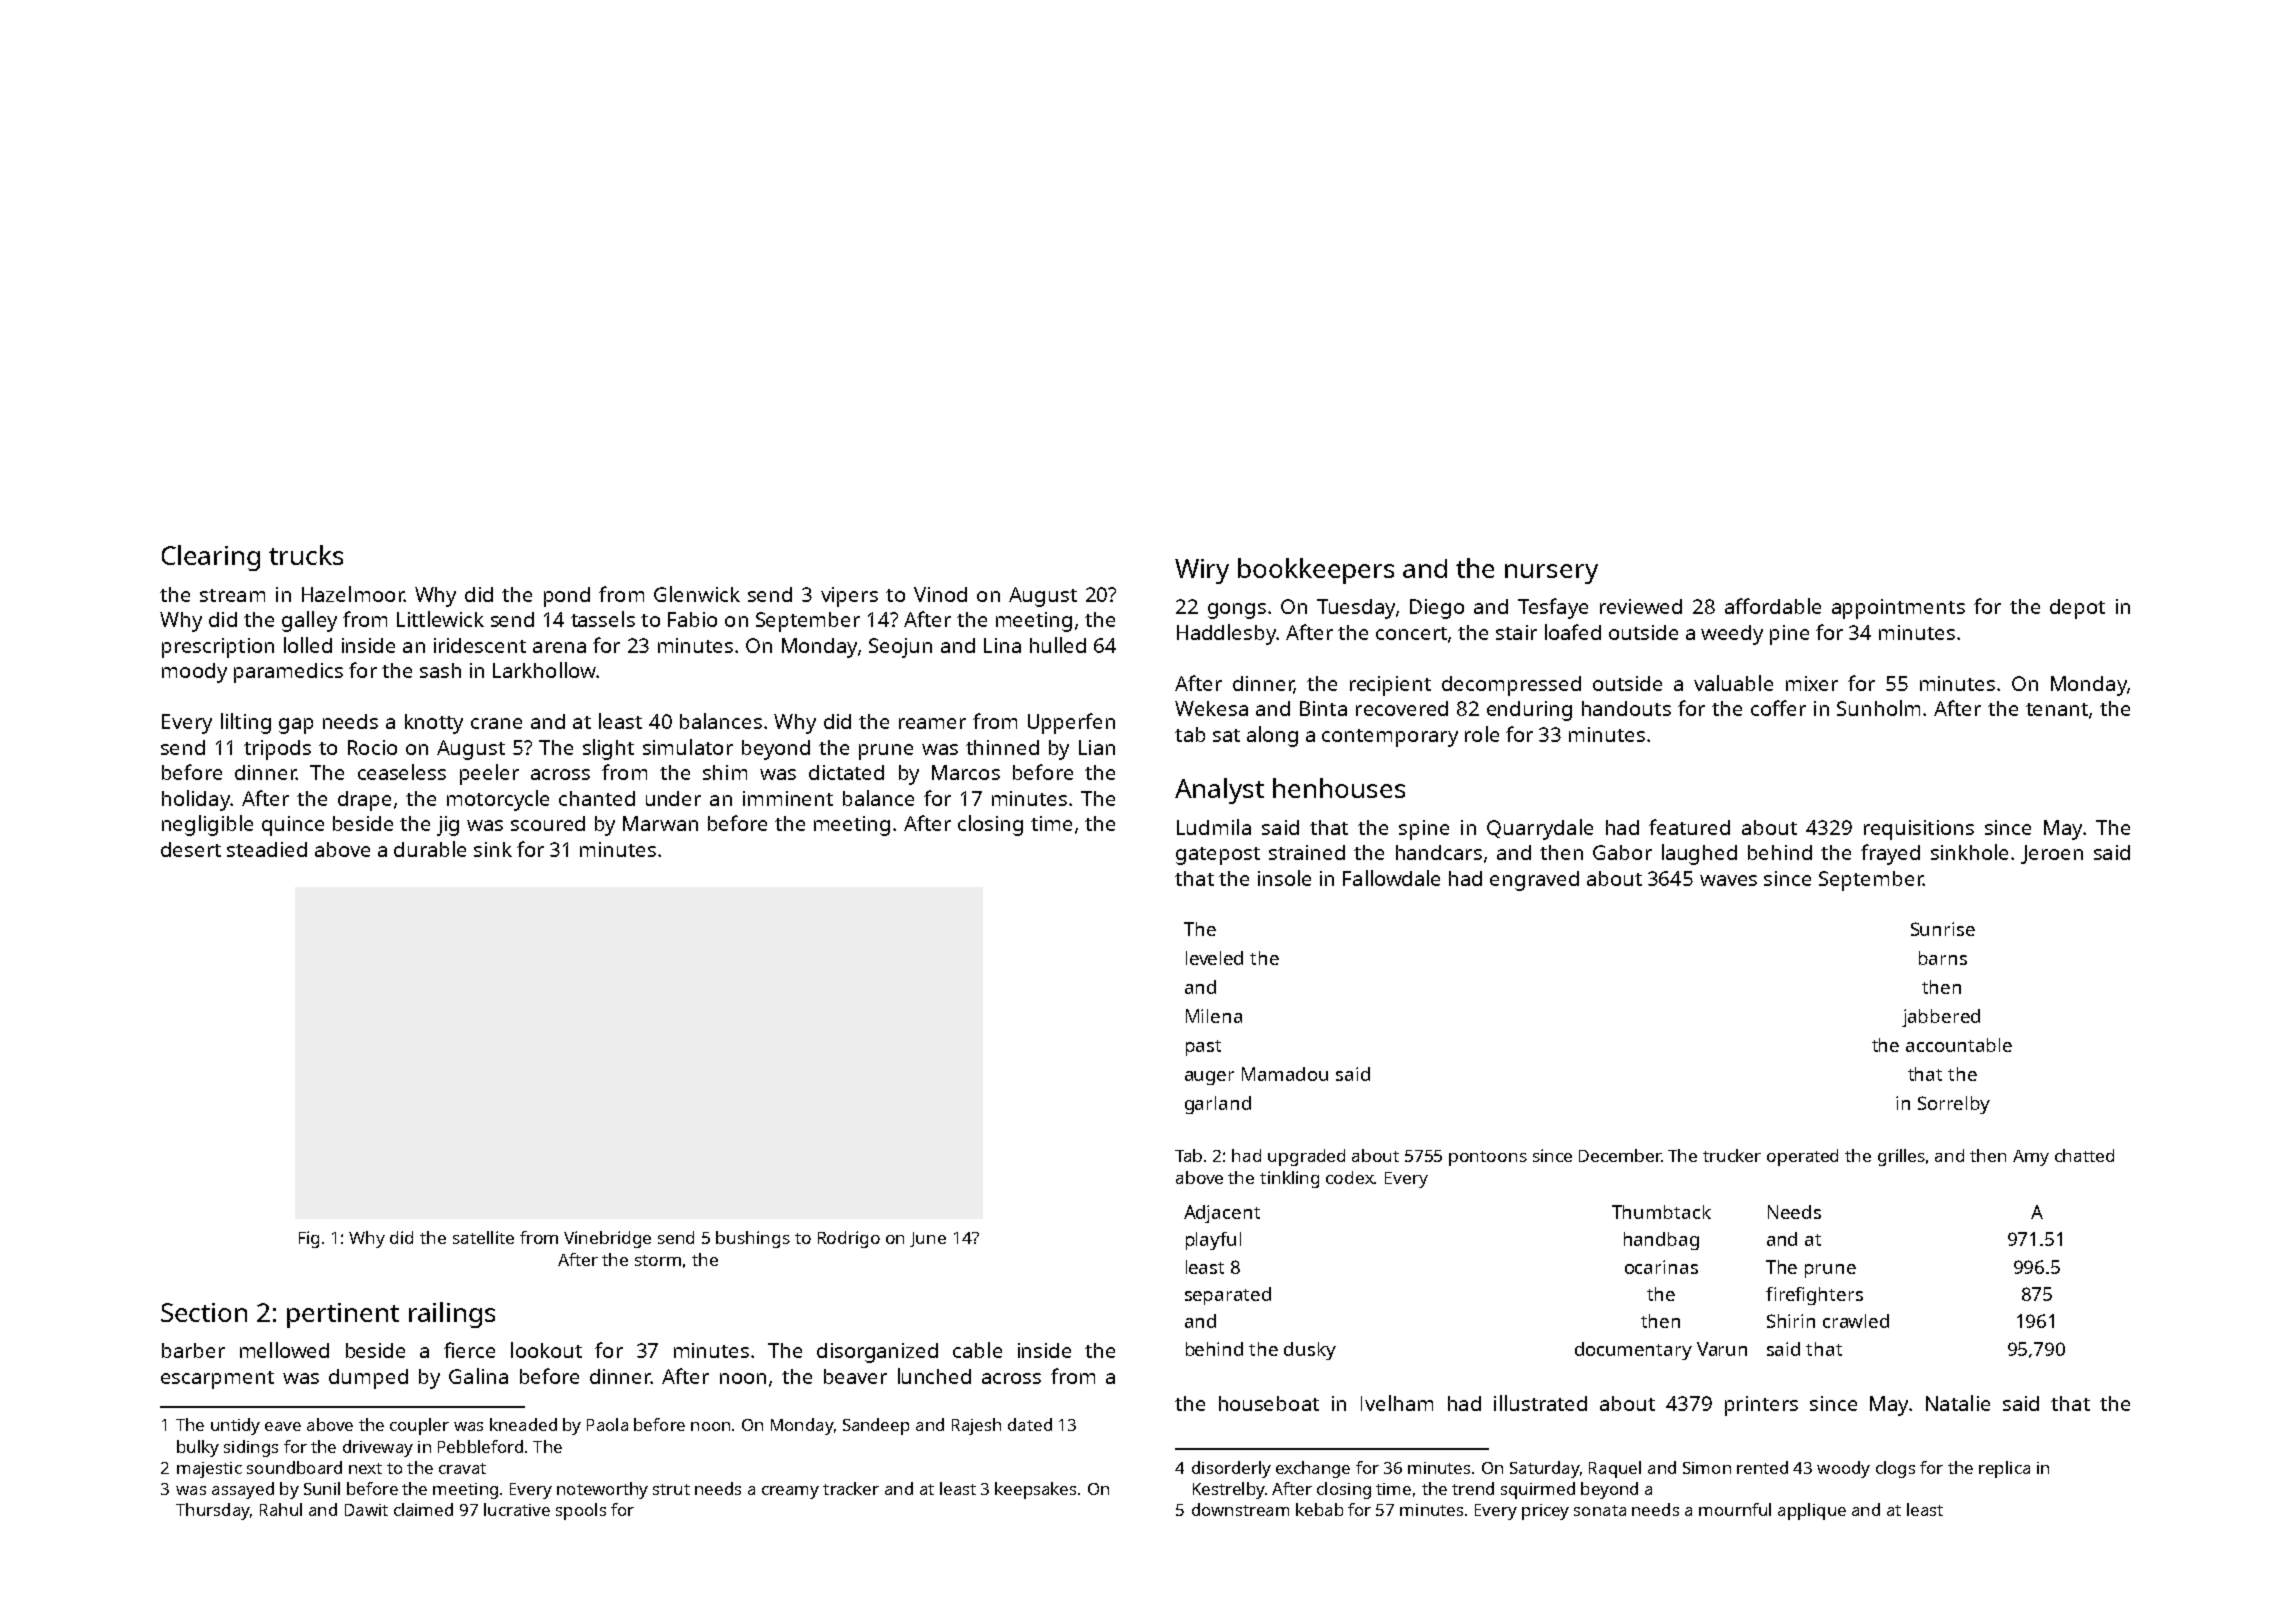 The width and height of the document is (2292, 1620). What do you see at coordinates (1035, 1490) in the document?
I see `keepsakes` at bounding box center [1035, 1490].
